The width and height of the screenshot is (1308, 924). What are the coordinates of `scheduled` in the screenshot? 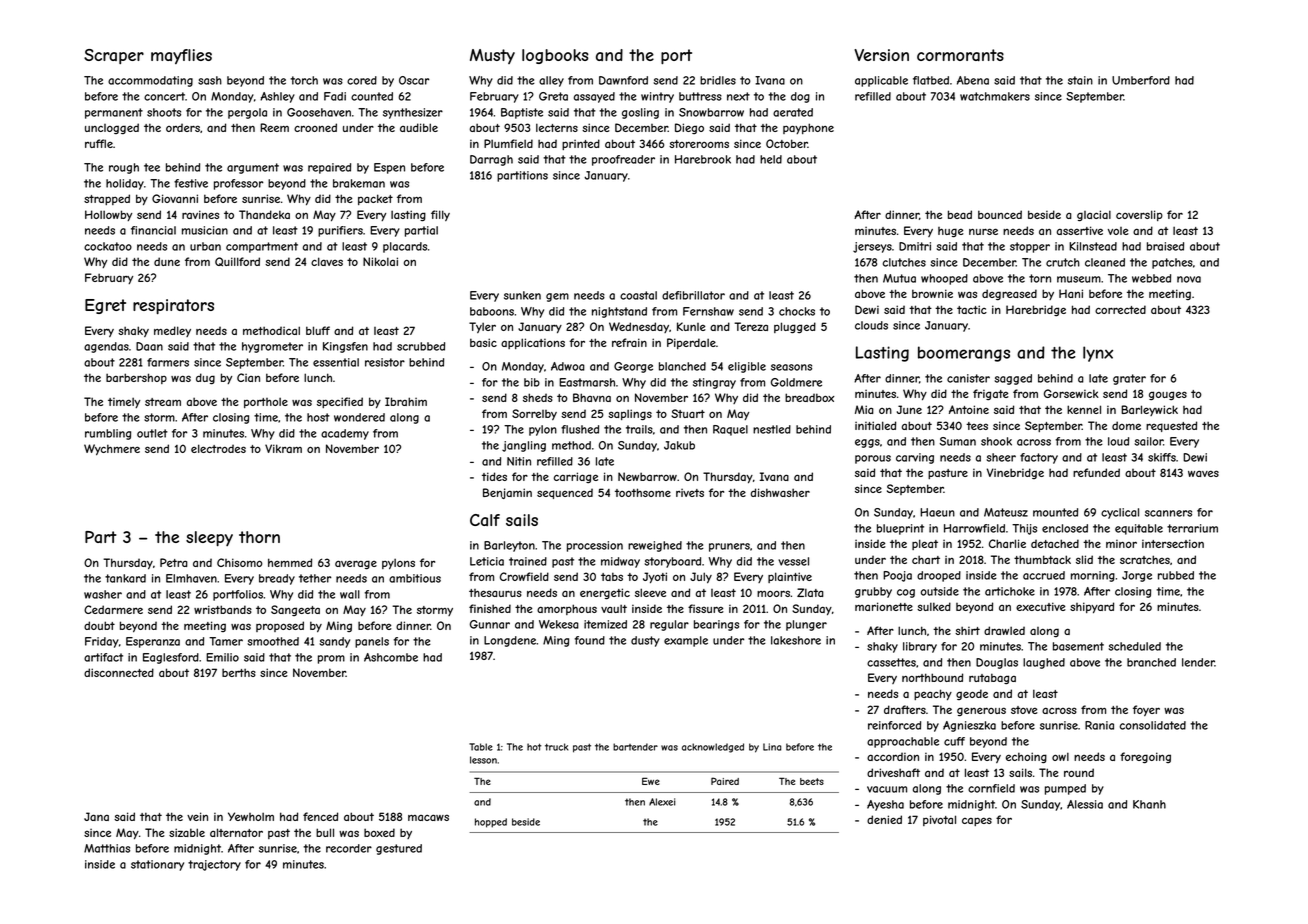 It's located at (1134, 646).
